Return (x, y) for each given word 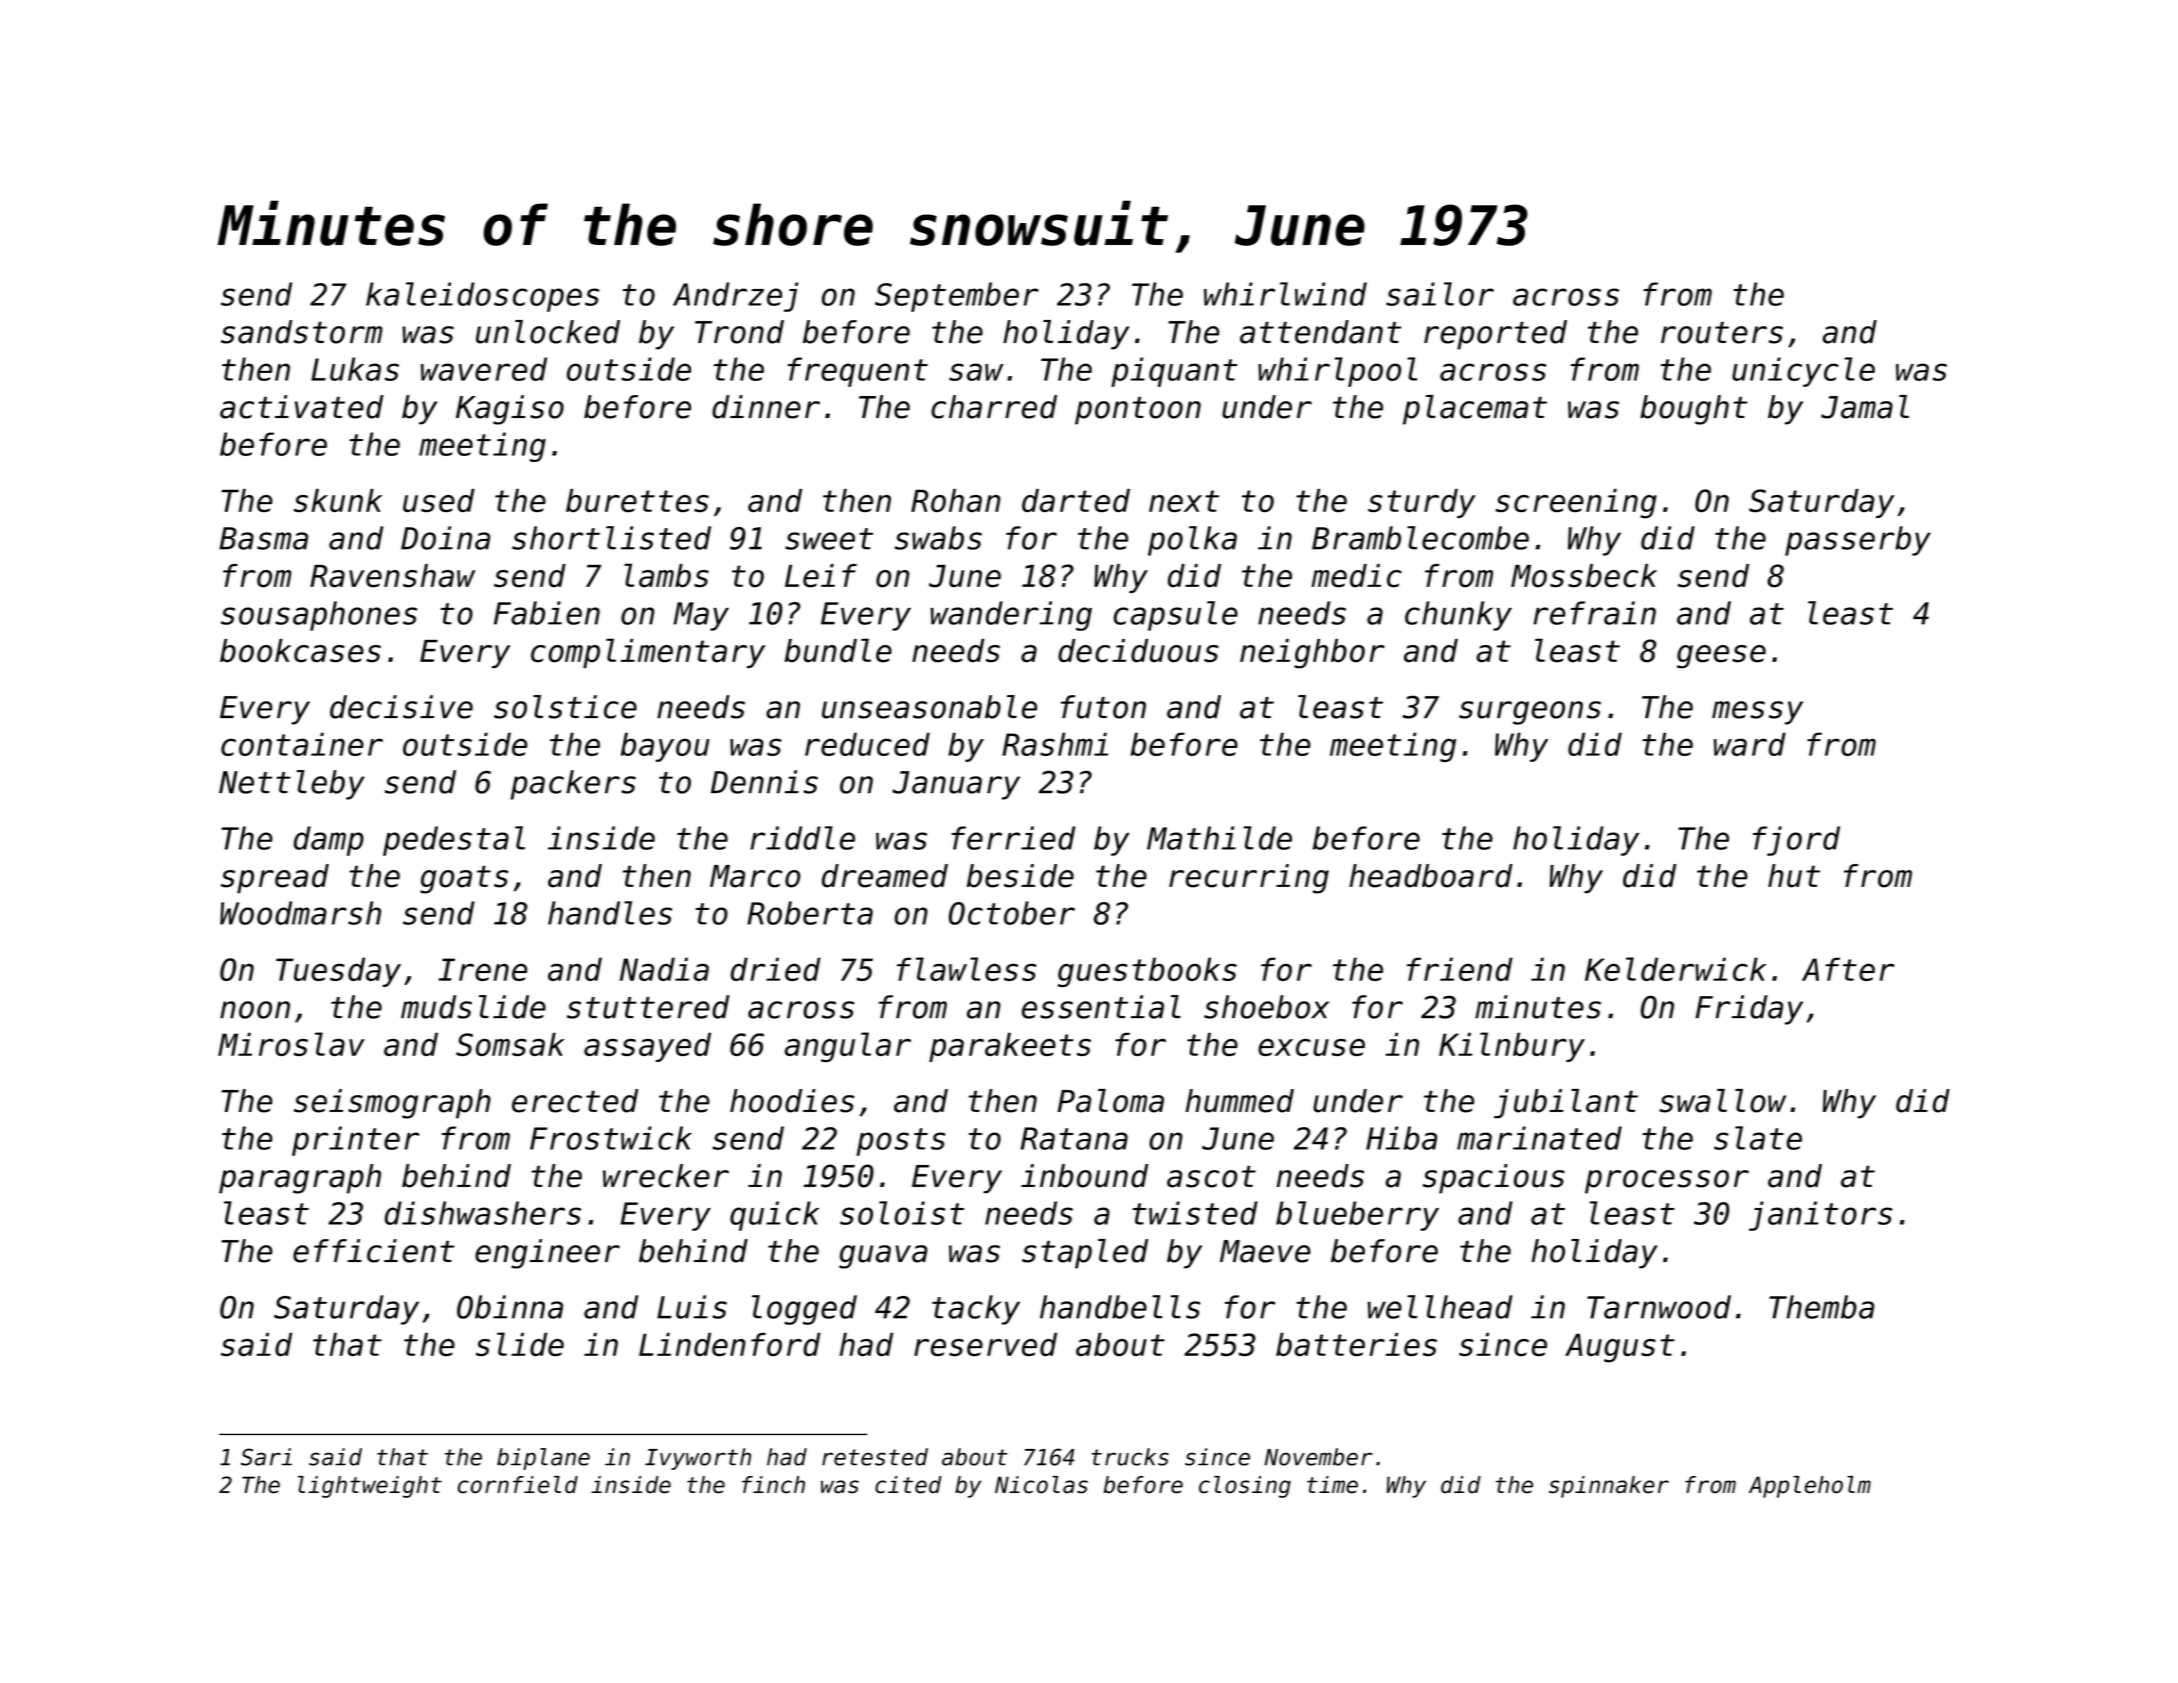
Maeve (1265, 1251)
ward (1750, 744)
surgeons (1530, 713)
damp (329, 841)
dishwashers (483, 1213)
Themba (1821, 1307)
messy (1757, 713)
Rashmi (1055, 744)
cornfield (518, 1485)
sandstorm (302, 332)
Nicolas (1041, 1485)
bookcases (300, 651)
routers (1722, 333)
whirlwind (1285, 294)
